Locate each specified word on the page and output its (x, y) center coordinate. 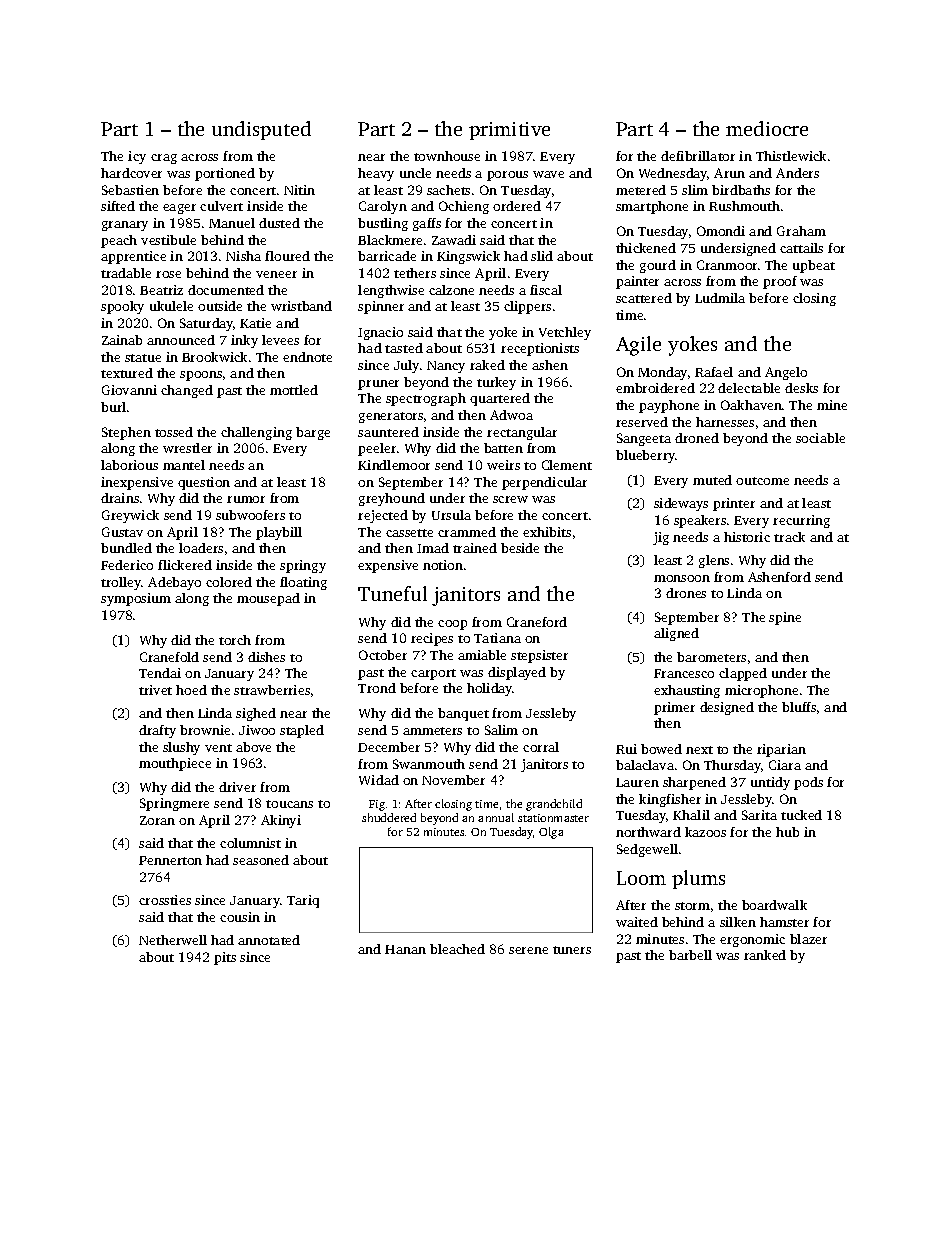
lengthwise (391, 291)
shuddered (389, 817)
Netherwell (173, 940)
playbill (279, 533)
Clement (567, 465)
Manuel (232, 223)
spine (785, 618)
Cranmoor (727, 265)
